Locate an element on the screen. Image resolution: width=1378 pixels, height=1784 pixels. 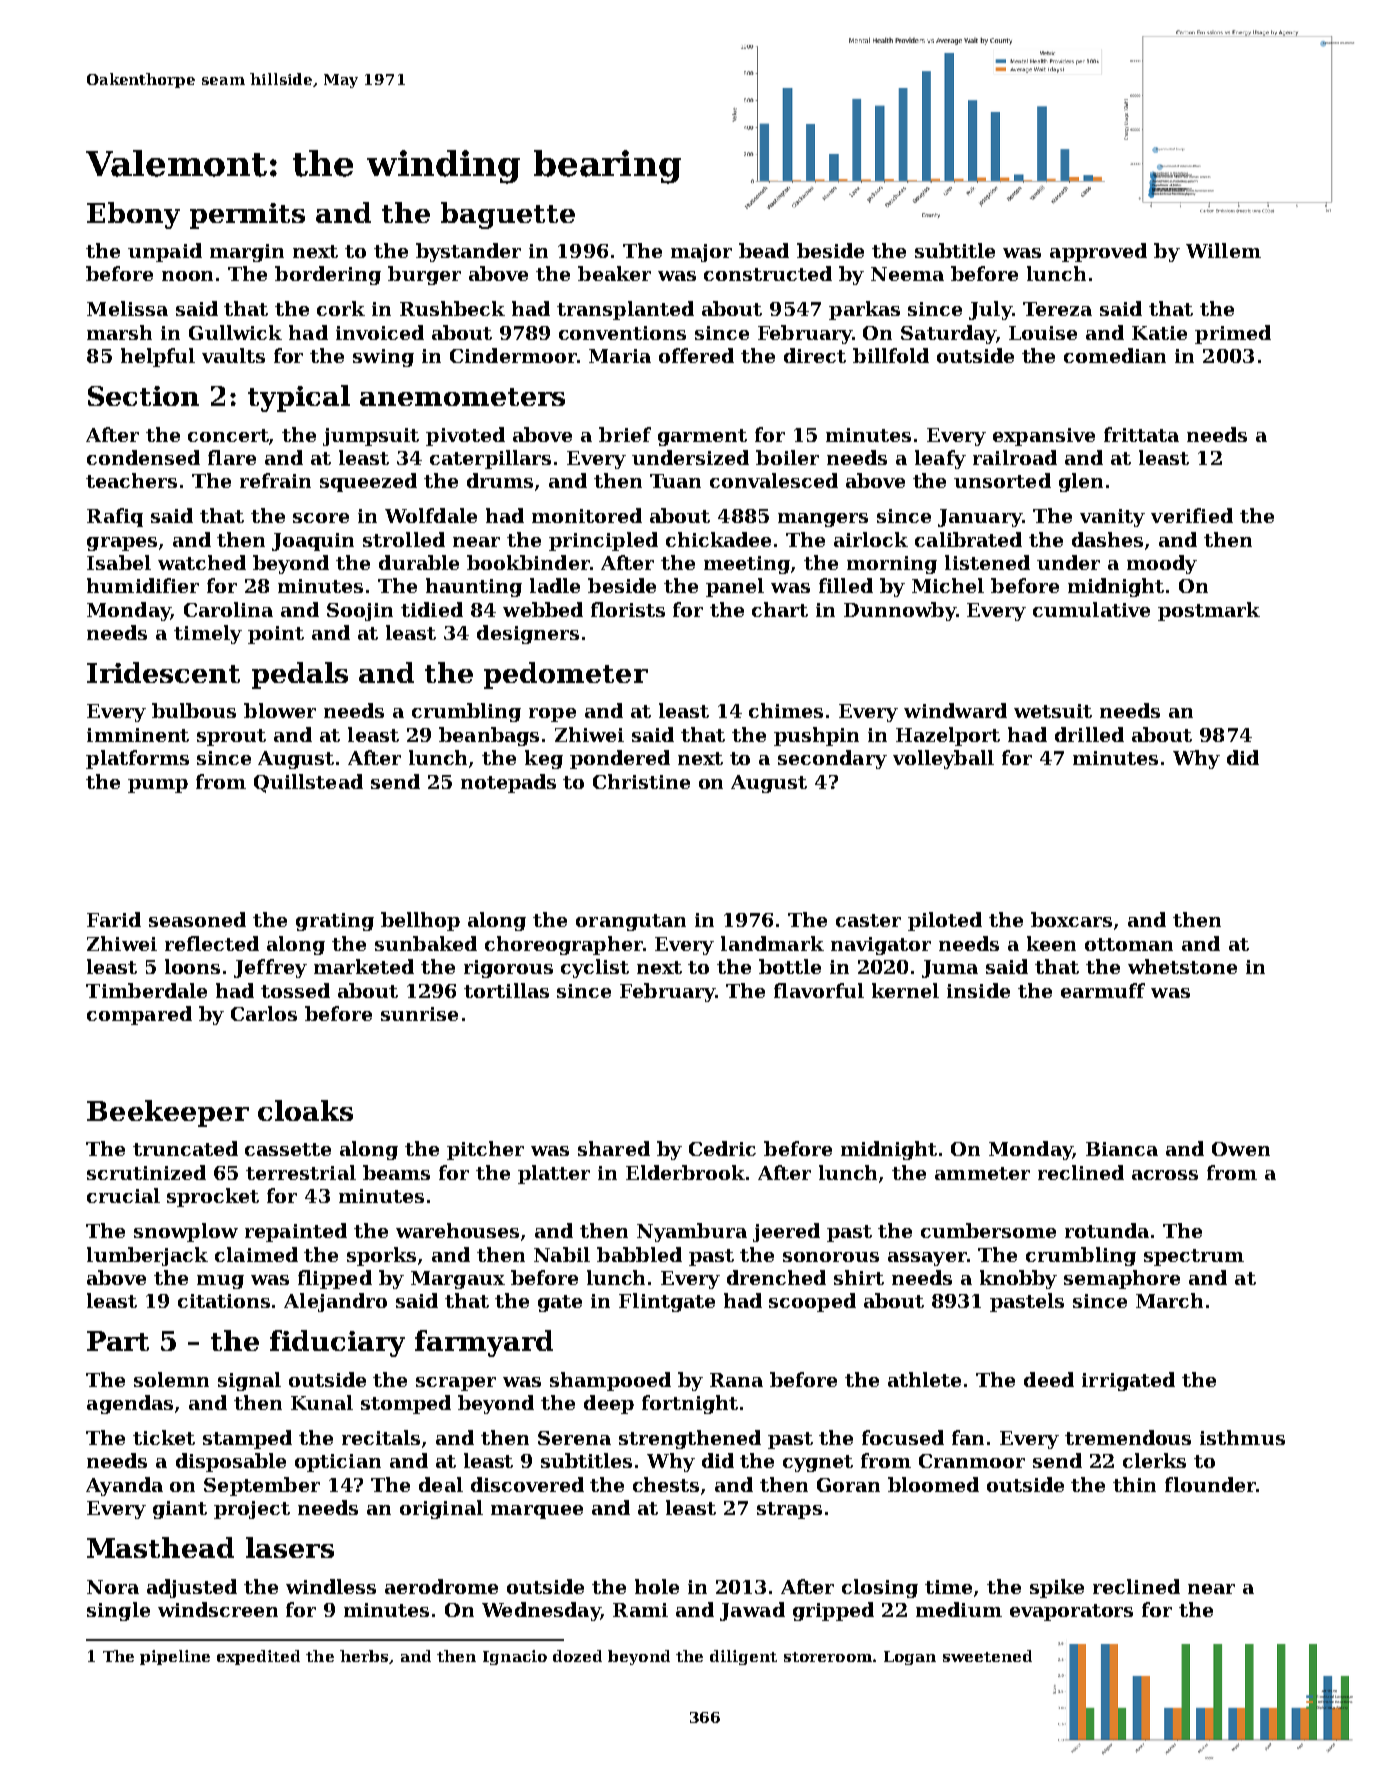
transplanted is located at coordinates (625, 310).
